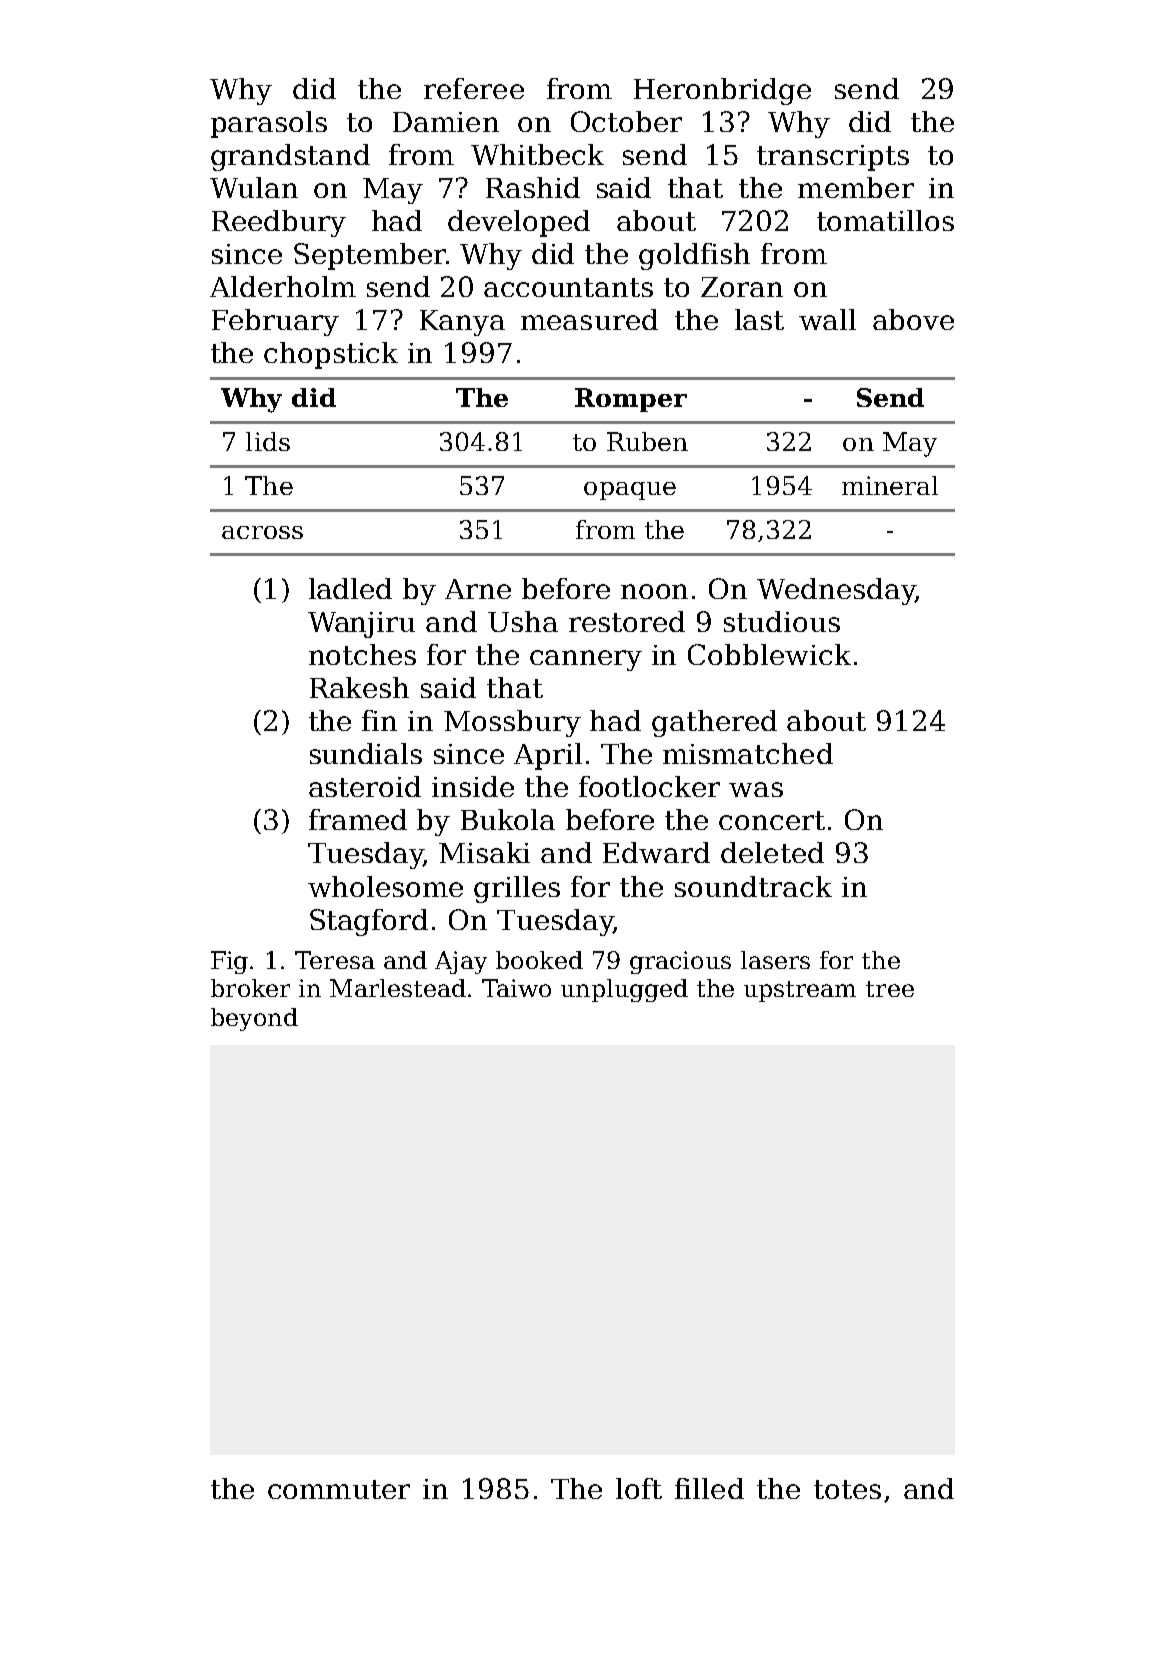 The image size is (1165, 1654). I want to click on parasols, so click(269, 124).
